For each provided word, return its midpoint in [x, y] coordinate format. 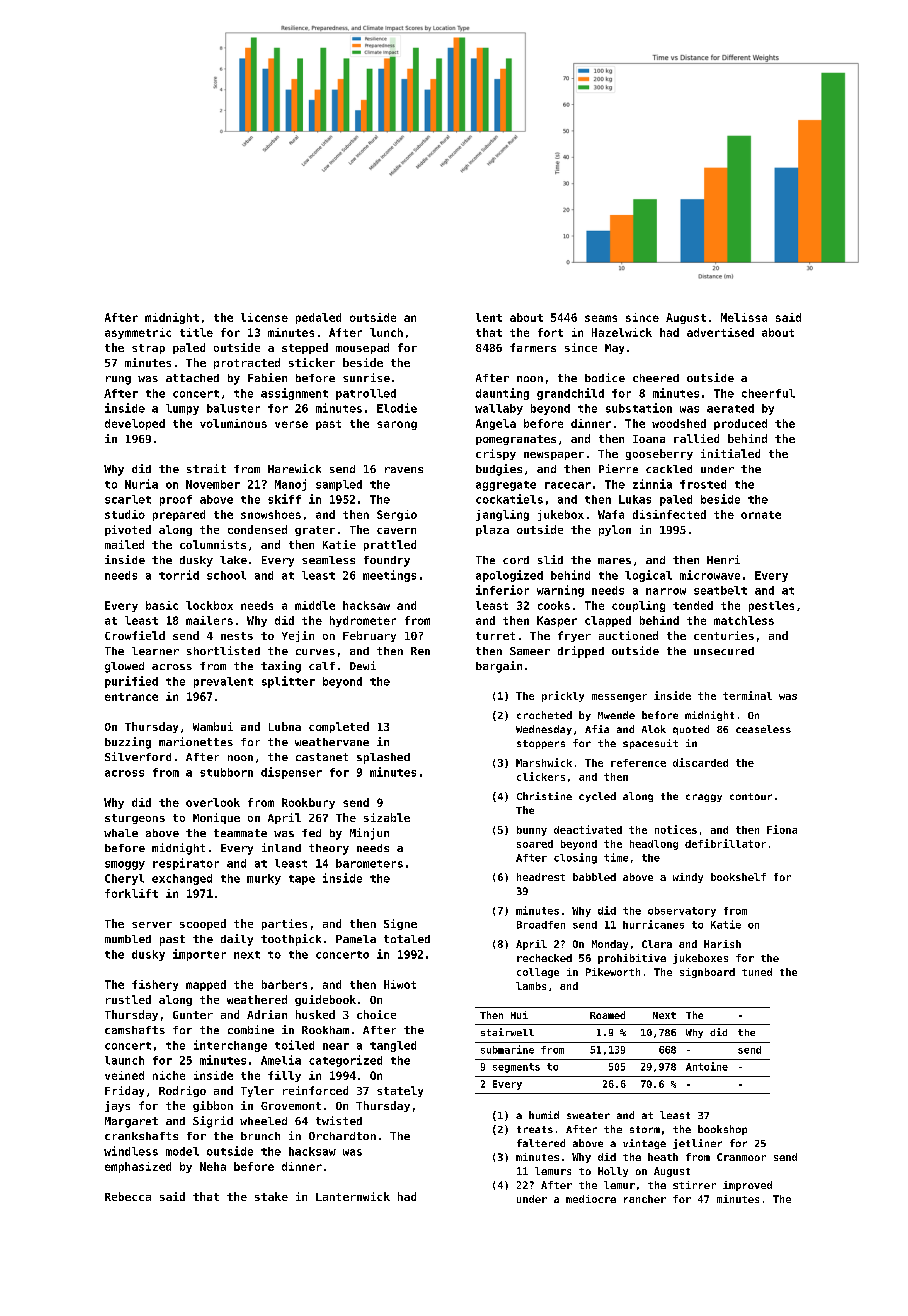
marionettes [196, 741]
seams [601, 318]
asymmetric [138, 333]
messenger [619, 698]
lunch [386, 332]
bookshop [722, 1130]
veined [124, 1075]
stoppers [541, 744]
